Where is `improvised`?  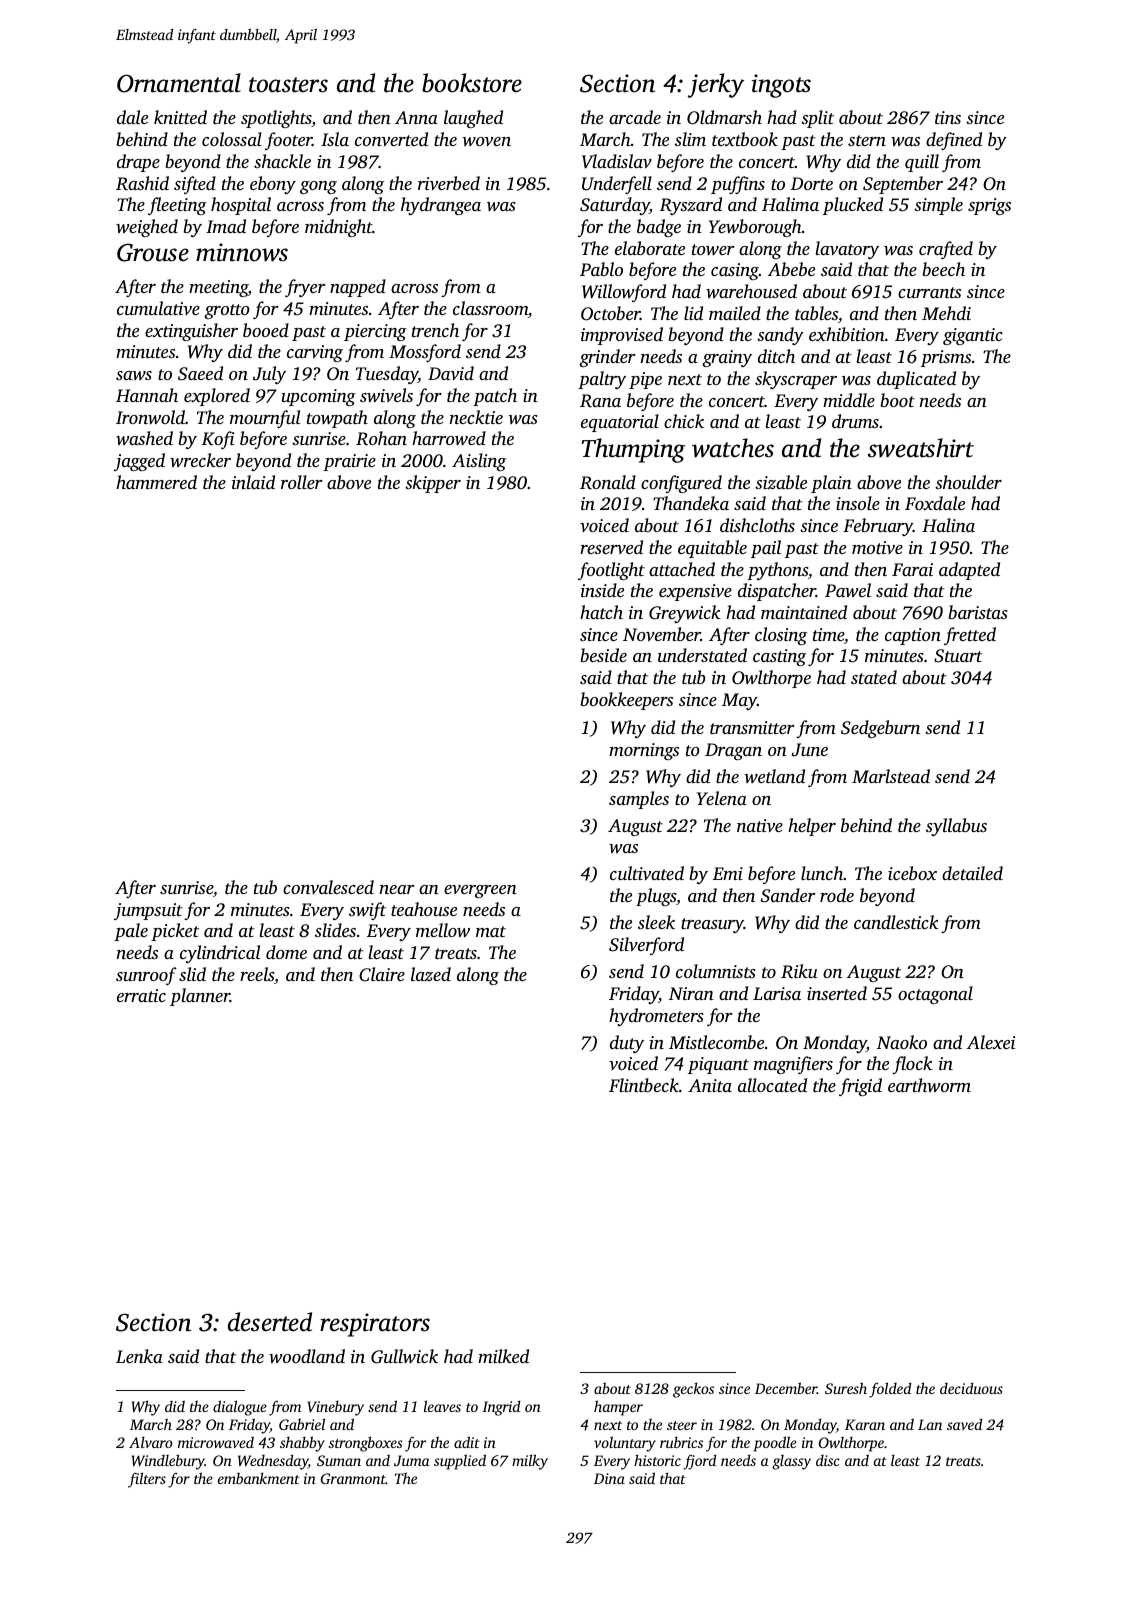 improvised is located at coordinates (622, 336).
